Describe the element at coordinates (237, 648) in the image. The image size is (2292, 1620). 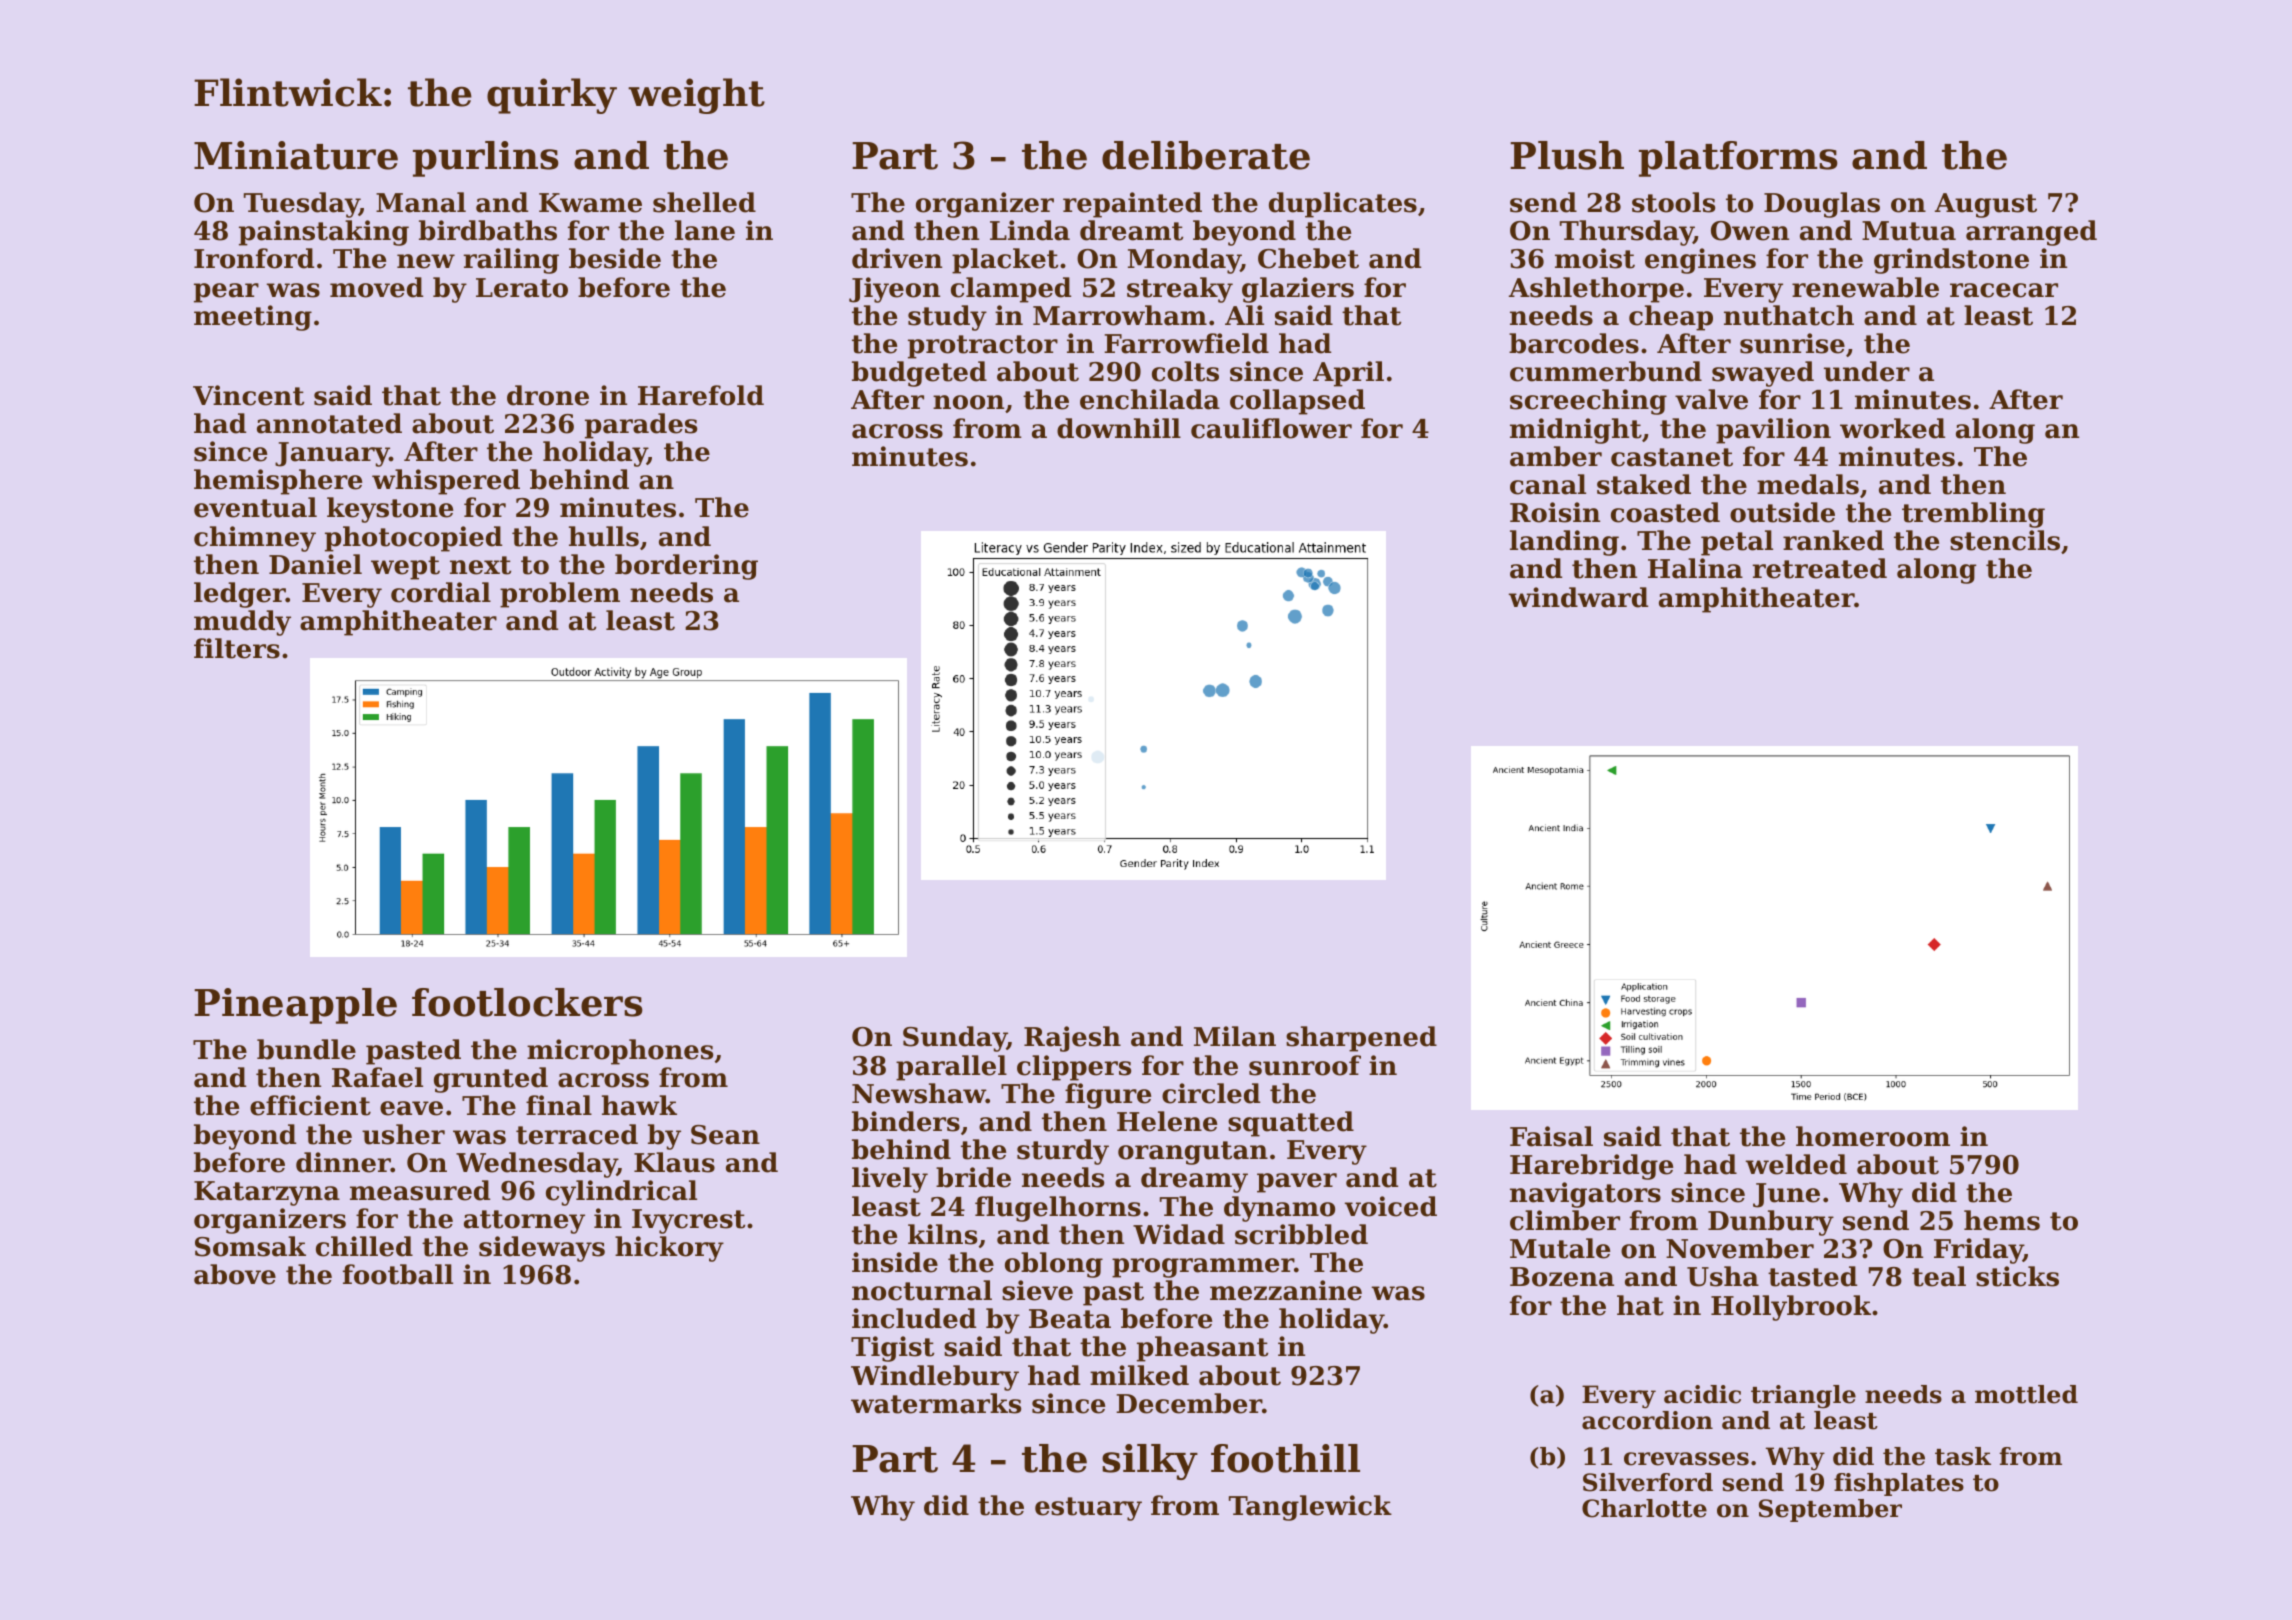
I see `filters` at that location.
